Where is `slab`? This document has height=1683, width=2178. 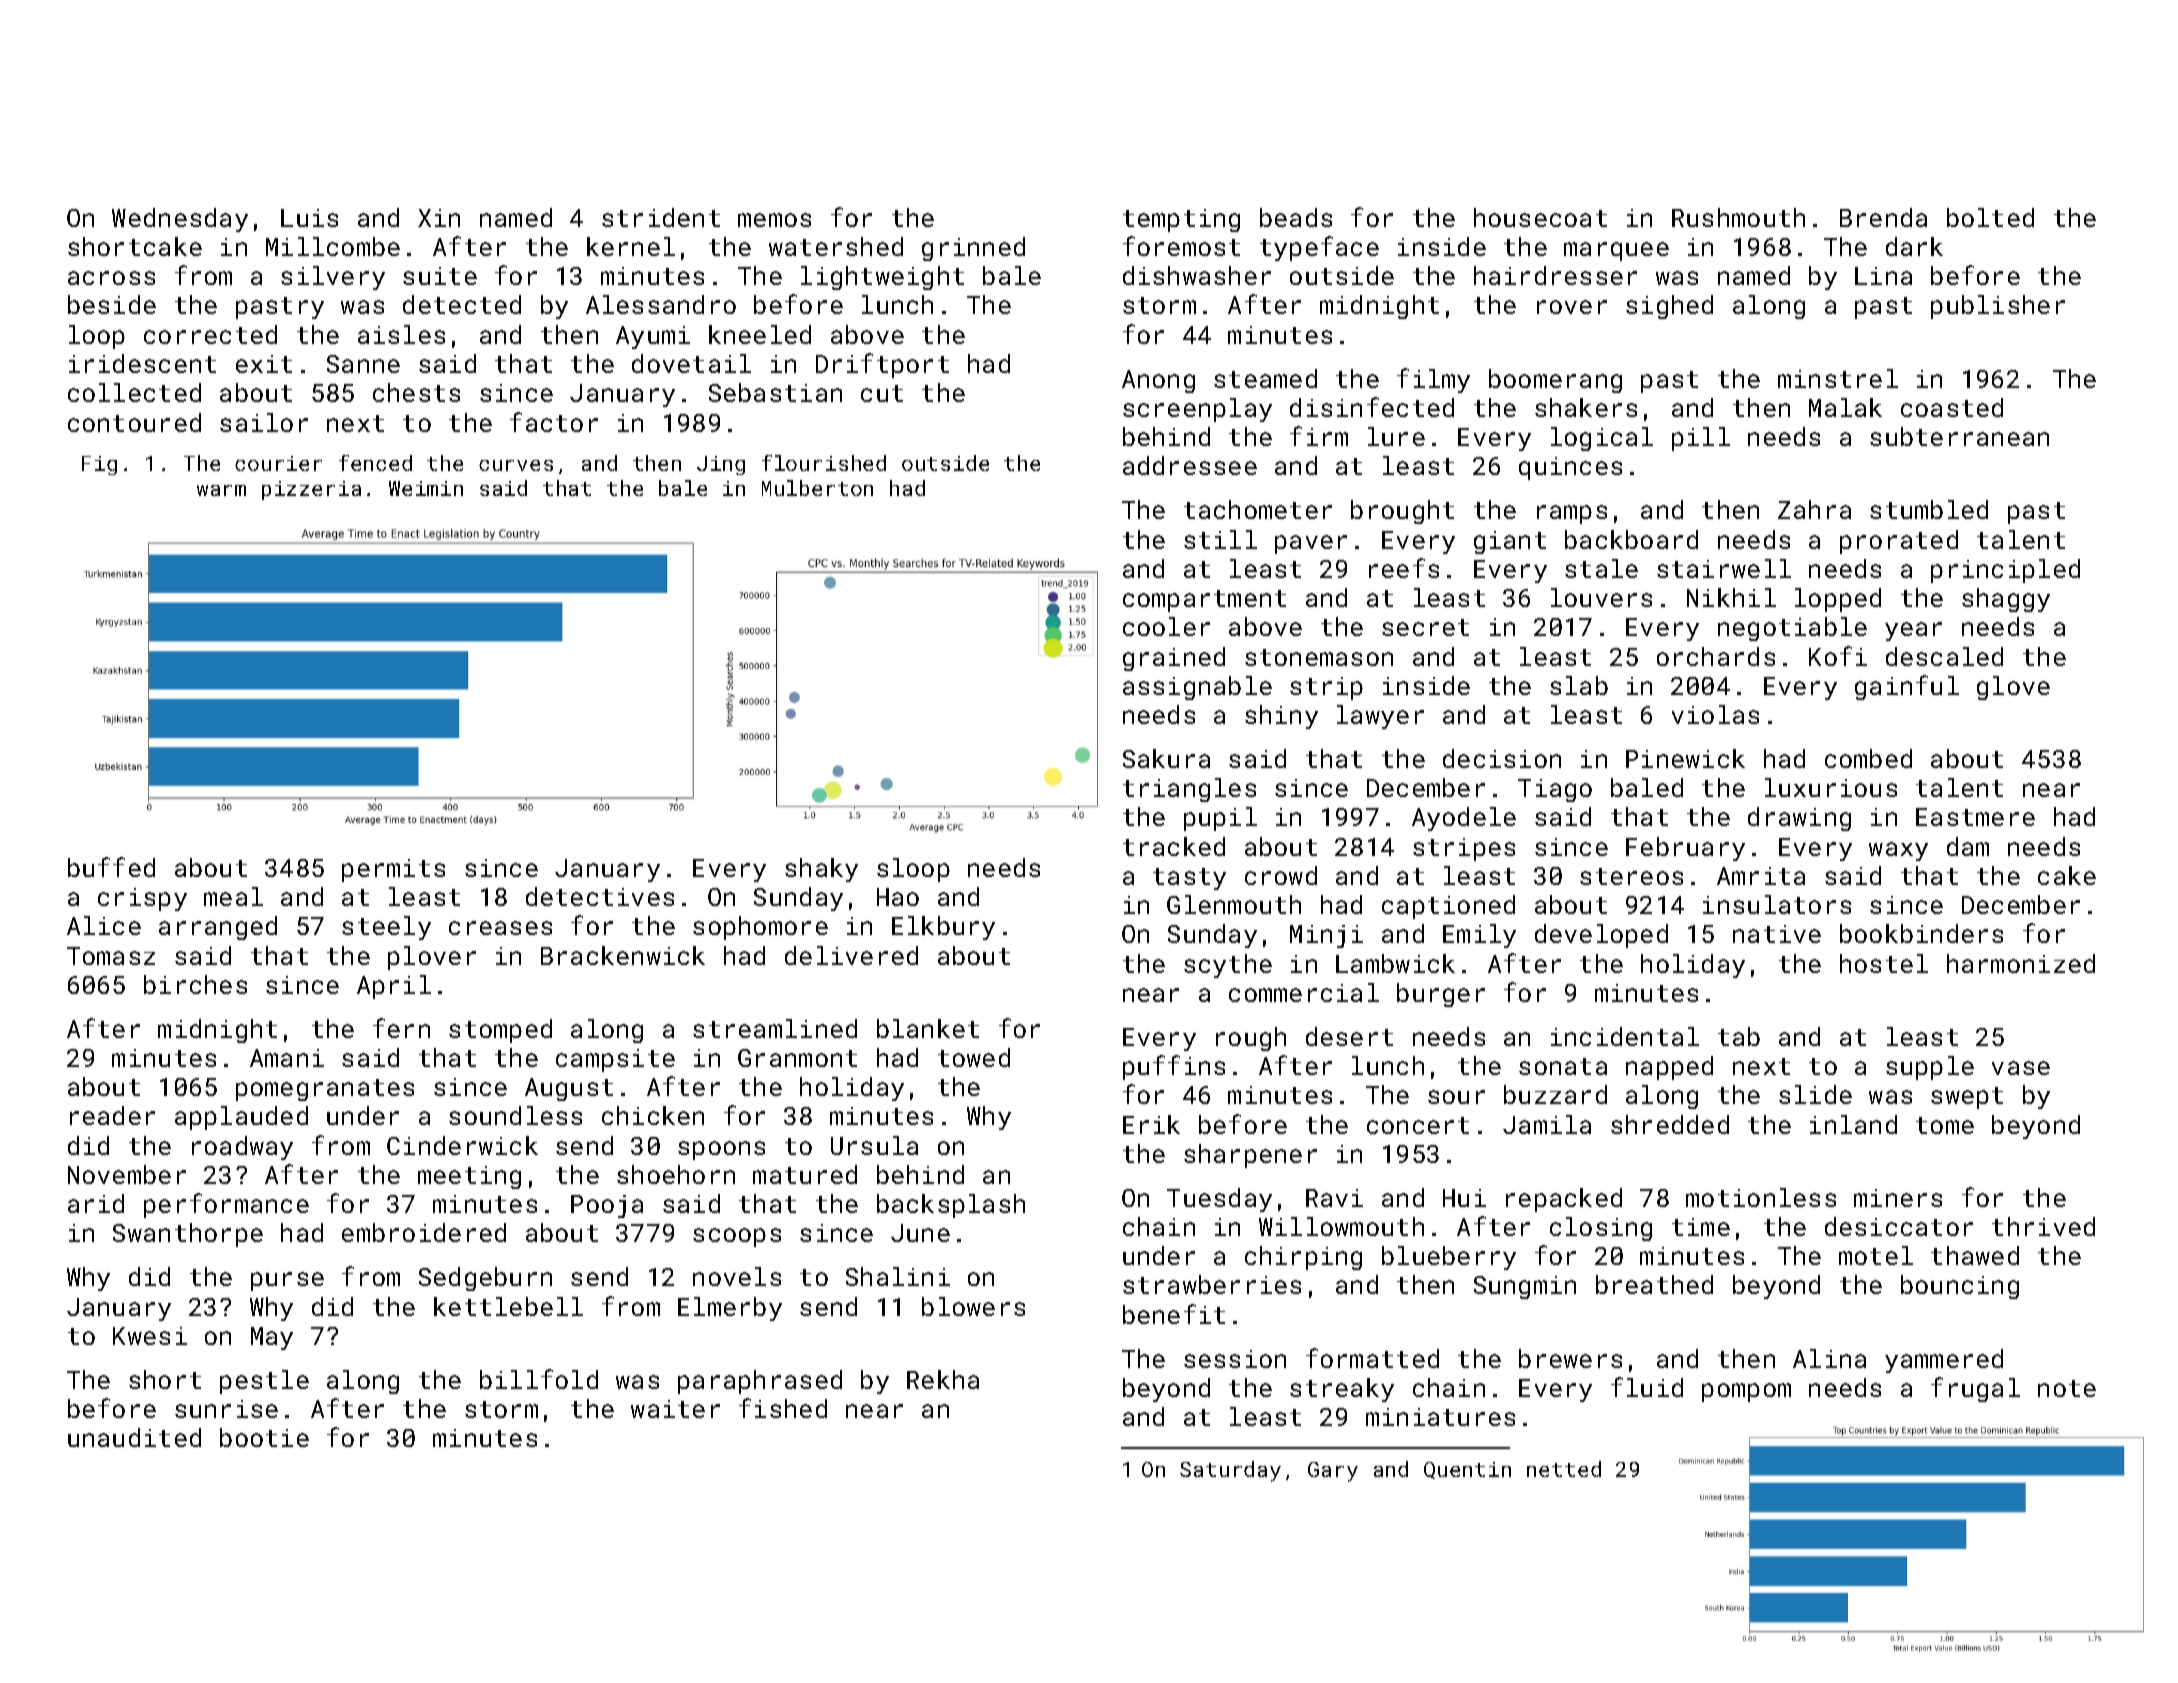 slab is located at coordinates (1579, 685).
